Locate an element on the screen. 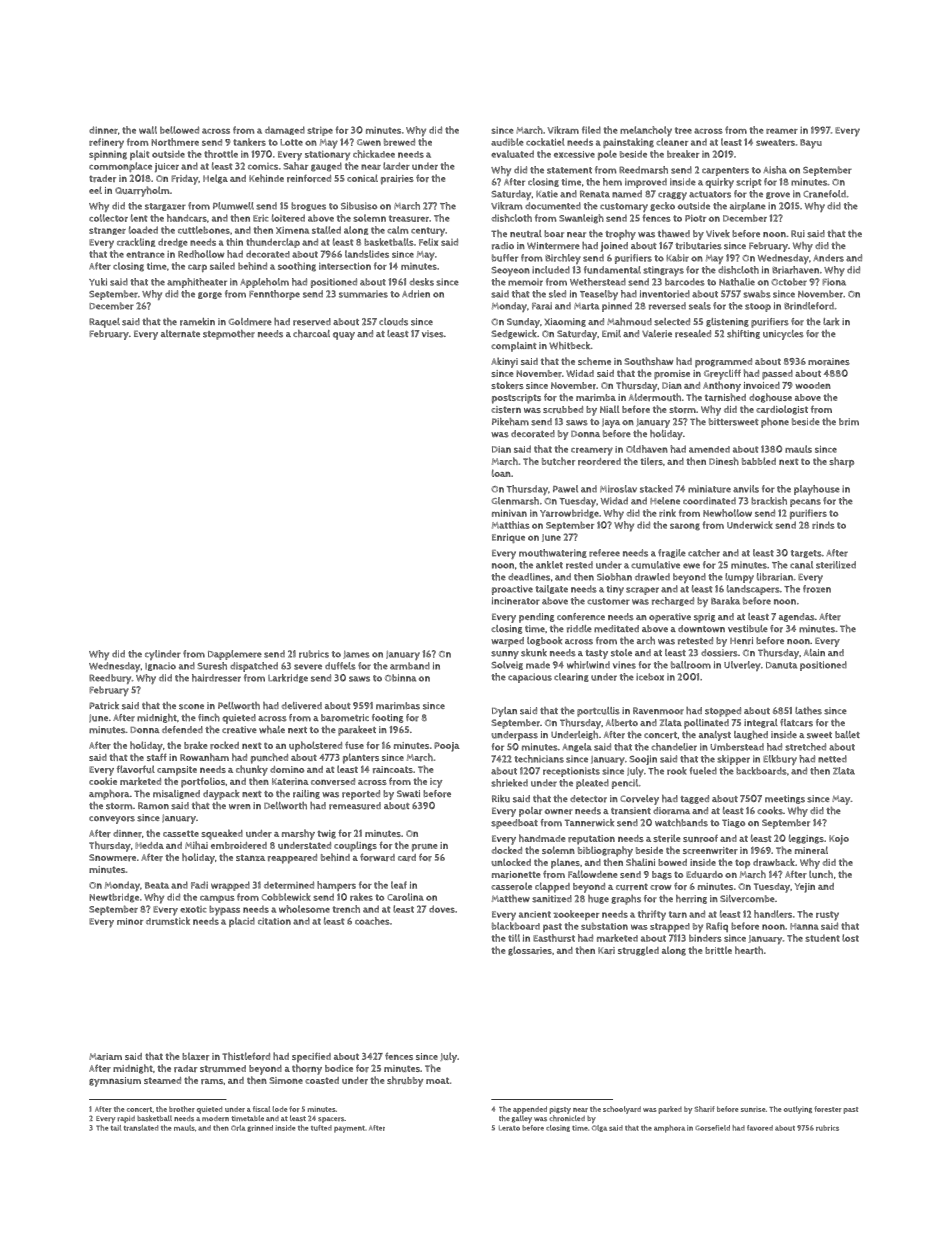  Enrique is located at coordinates (508, 538).
